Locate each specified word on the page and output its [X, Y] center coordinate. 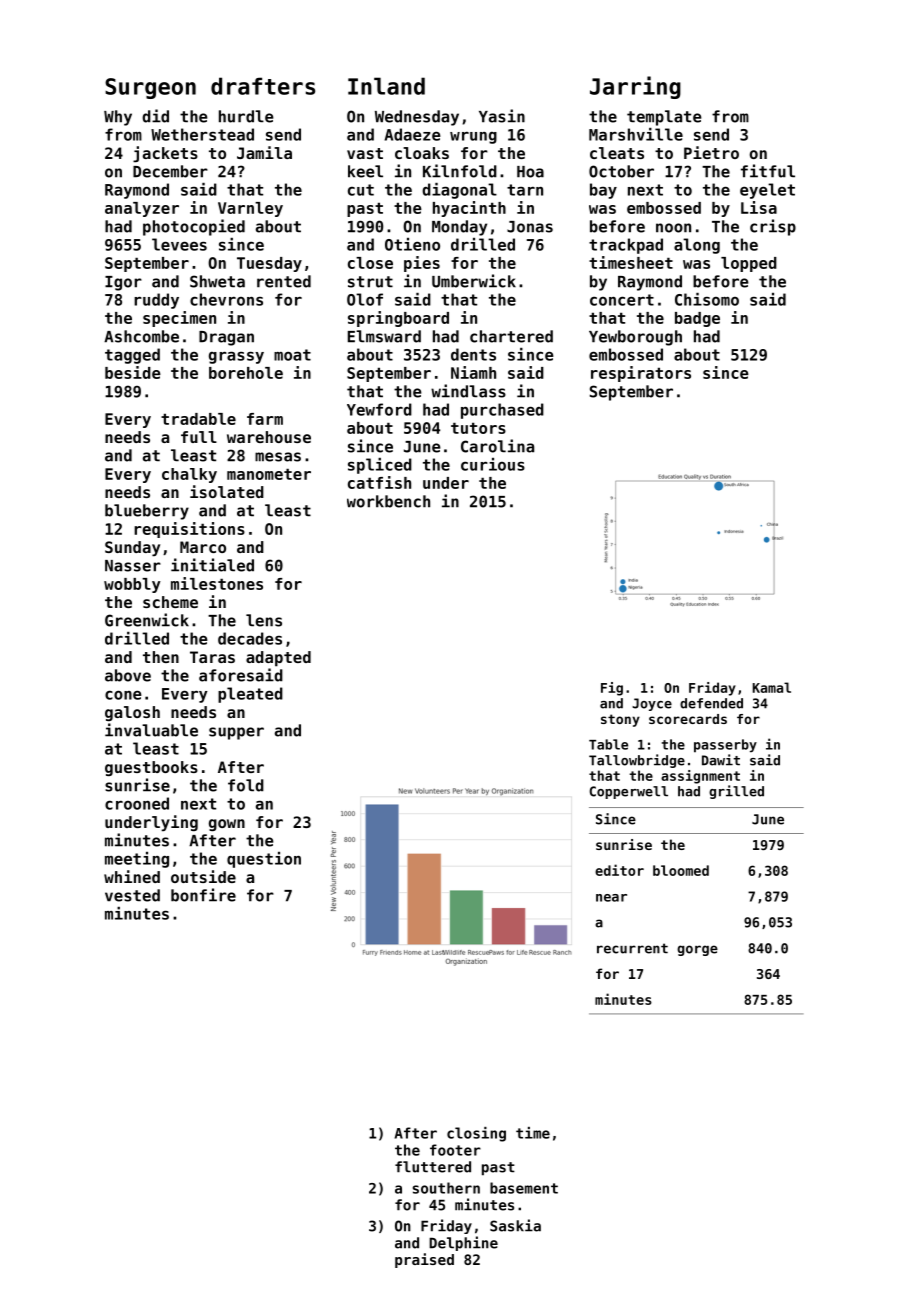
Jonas [530, 227]
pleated [250, 695]
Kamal [772, 687]
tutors [478, 428]
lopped [749, 264]
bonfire [203, 895]
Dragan [226, 338]
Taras [212, 657]
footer [455, 1150]
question [264, 860]
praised [424, 1260]
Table [608, 744]
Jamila [264, 152]
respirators [641, 374]
